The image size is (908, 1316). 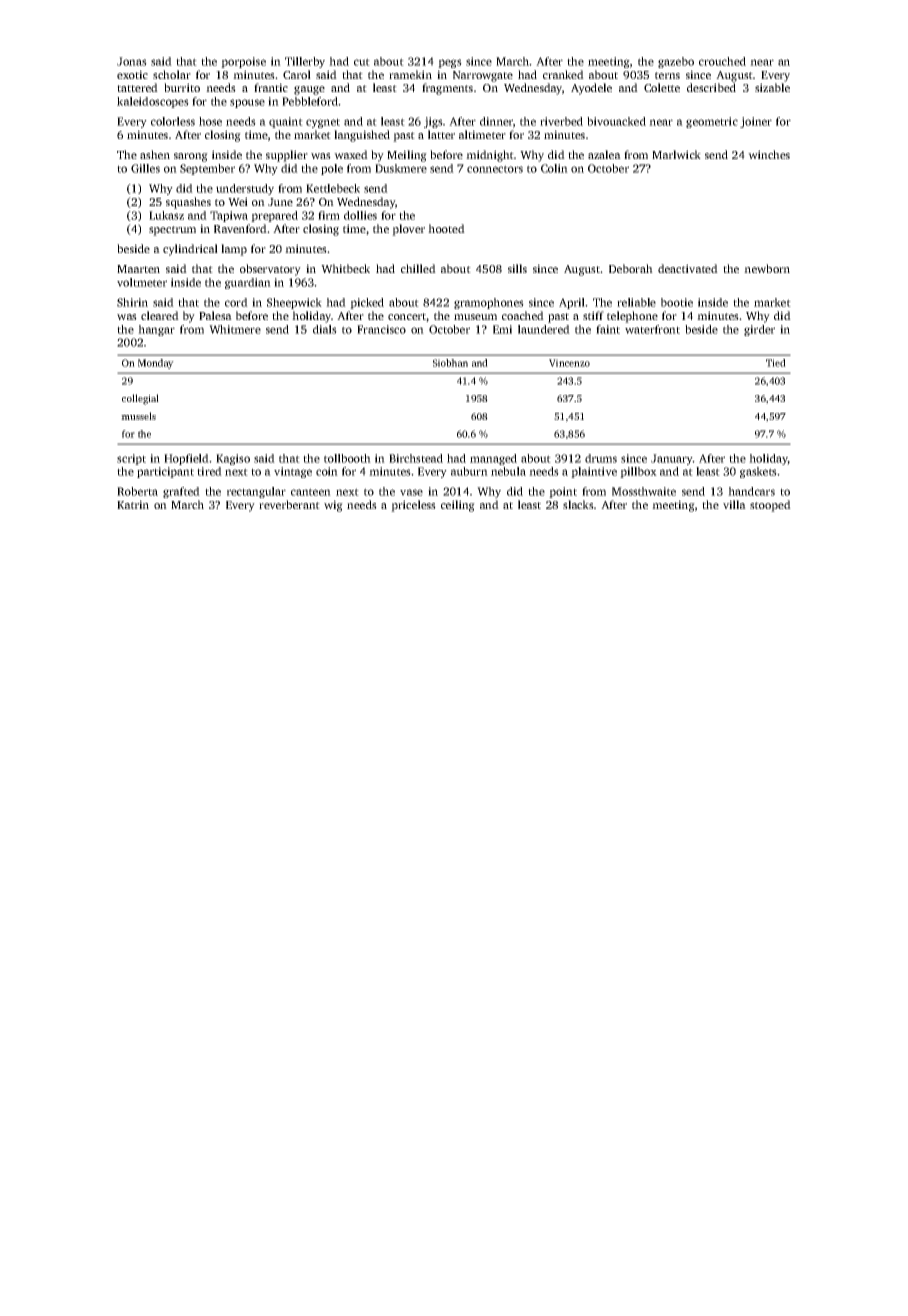 What do you see at coordinates (608, 329) in the screenshot?
I see `faint` at bounding box center [608, 329].
